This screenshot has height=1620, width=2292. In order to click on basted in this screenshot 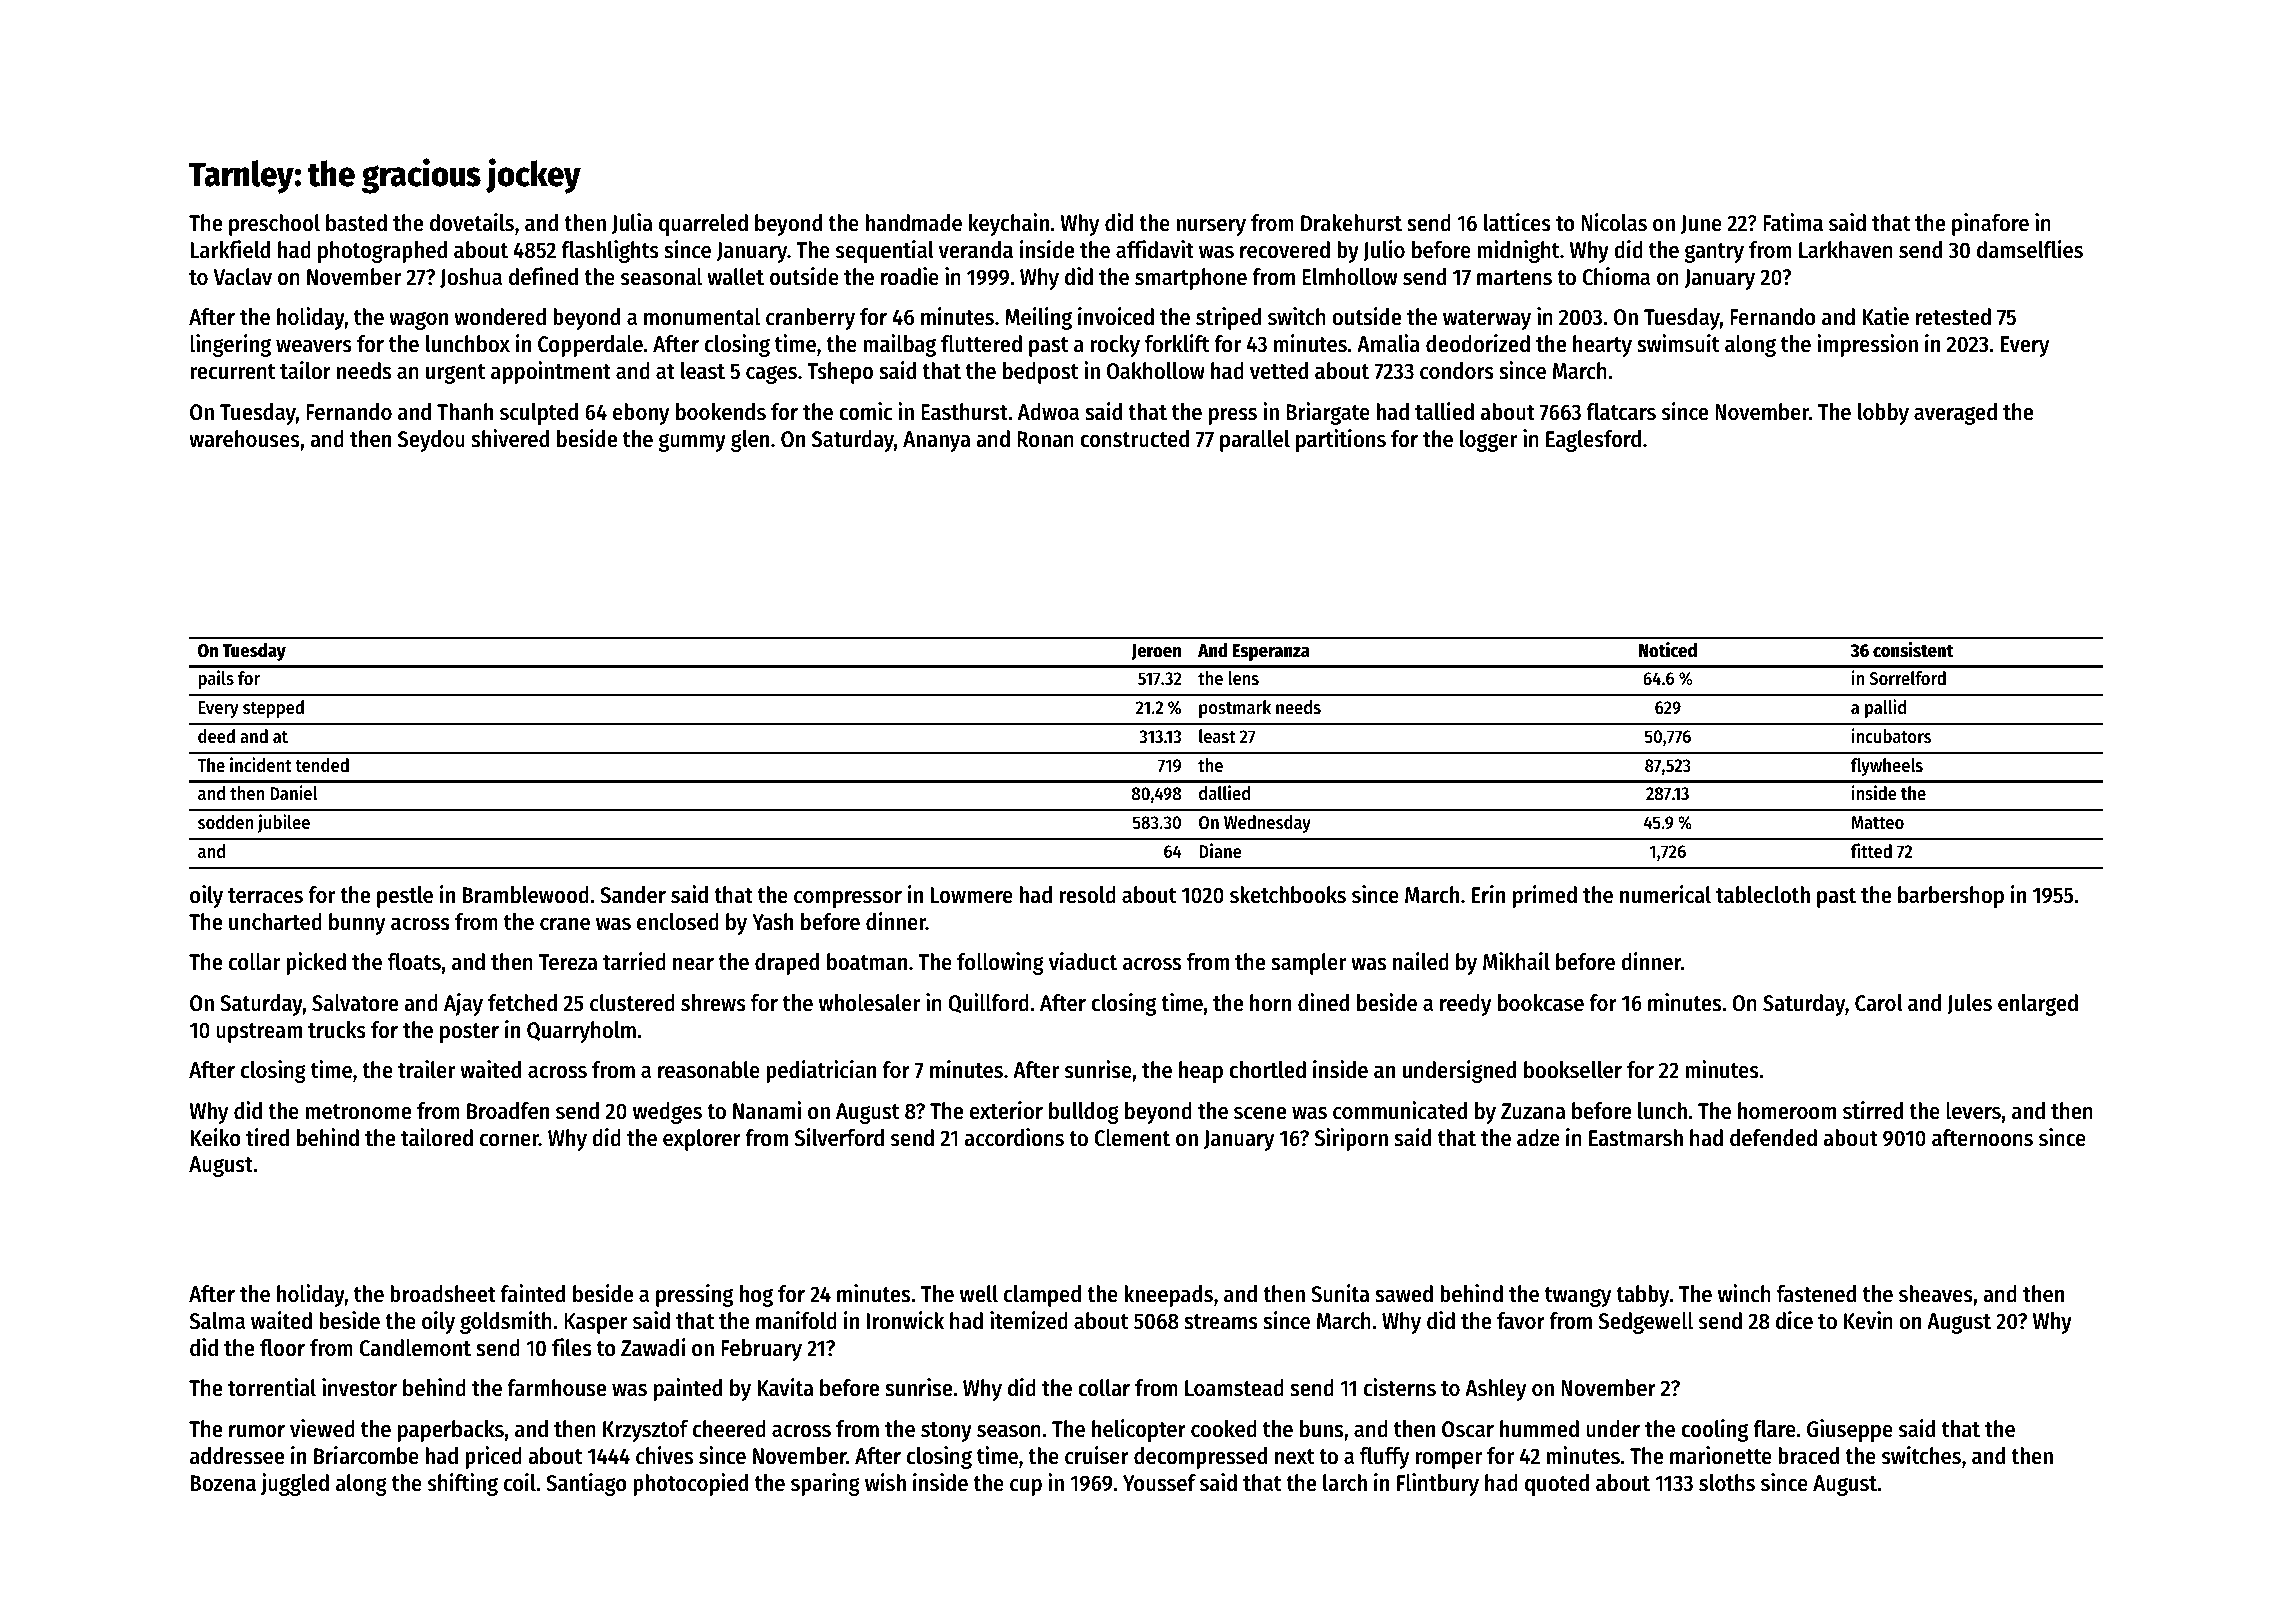, I will do `click(356, 223)`.
